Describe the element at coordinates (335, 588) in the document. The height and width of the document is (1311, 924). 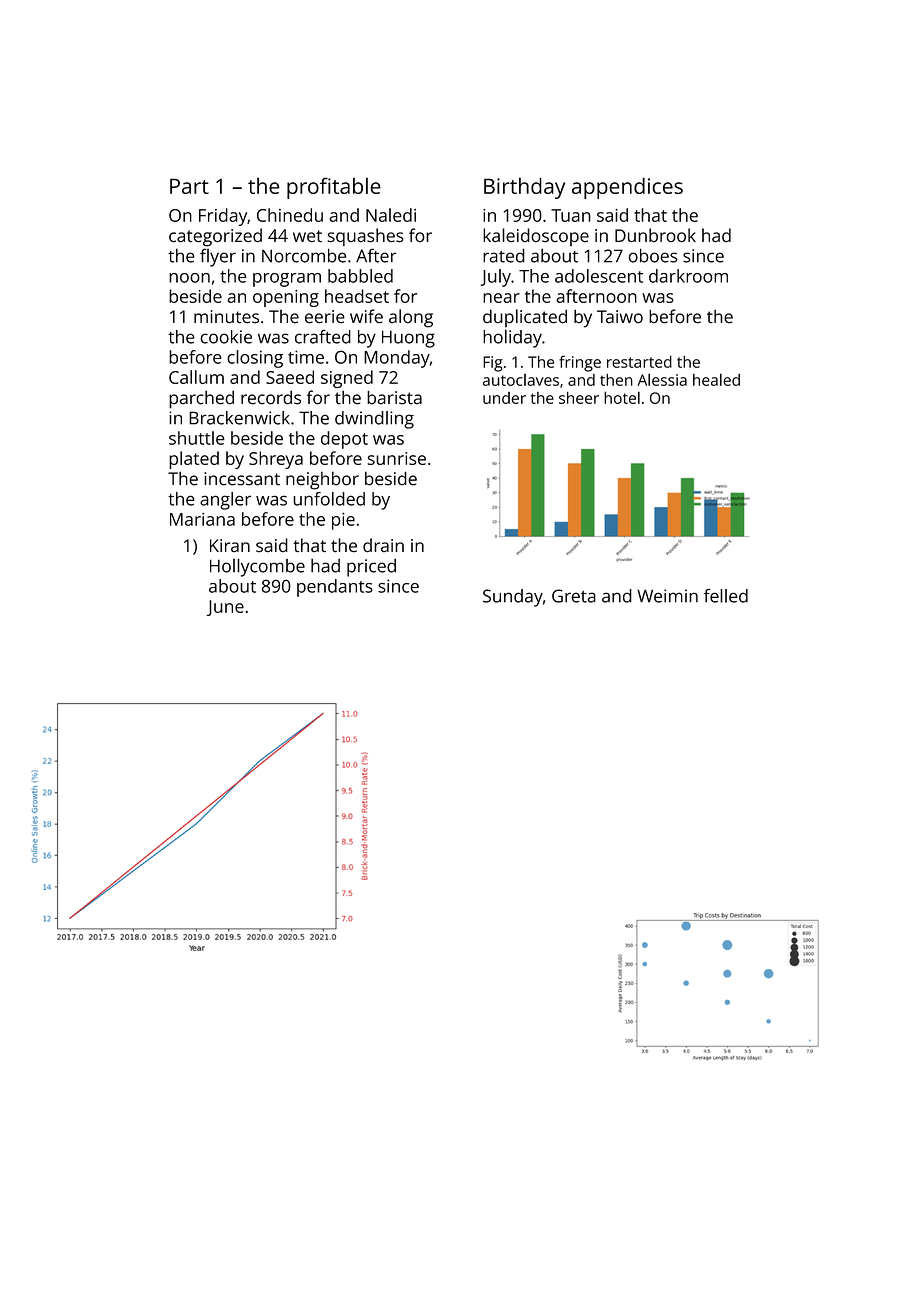
I see `pendants` at that location.
